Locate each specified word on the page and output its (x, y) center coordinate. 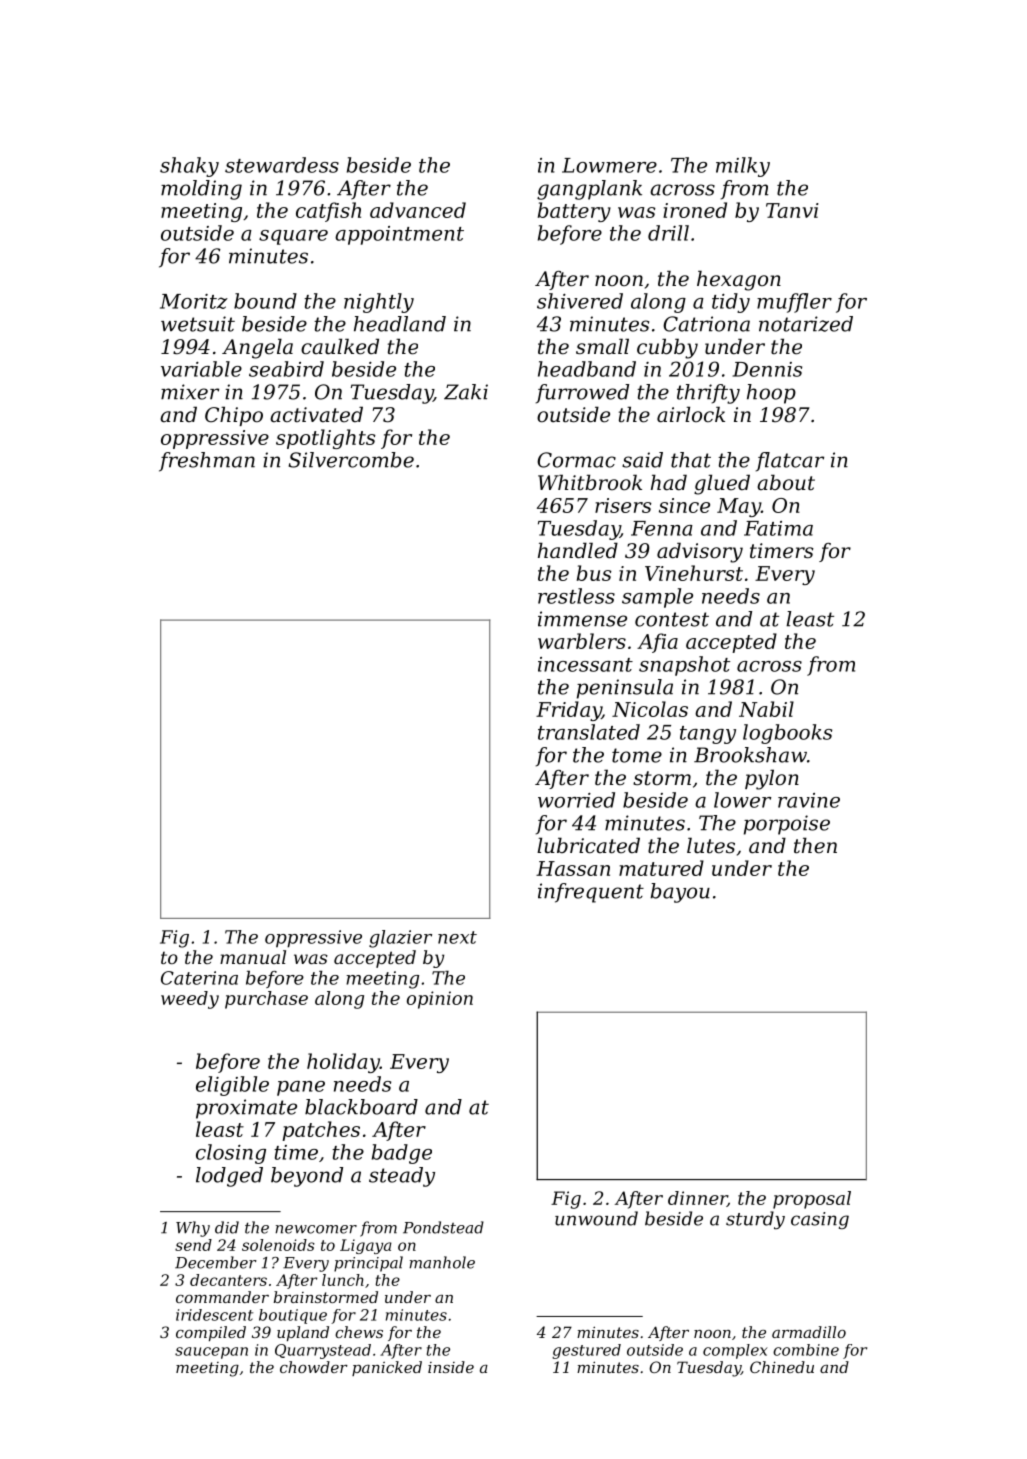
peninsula (625, 689)
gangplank (589, 190)
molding (201, 190)
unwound (596, 1218)
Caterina (199, 978)
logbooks (787, 734)
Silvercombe (351, 460)
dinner (697, 1199)
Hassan (573, 868)
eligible (232, 1086)
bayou (680, 893)
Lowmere (609, 165)
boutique (293, 1316)
